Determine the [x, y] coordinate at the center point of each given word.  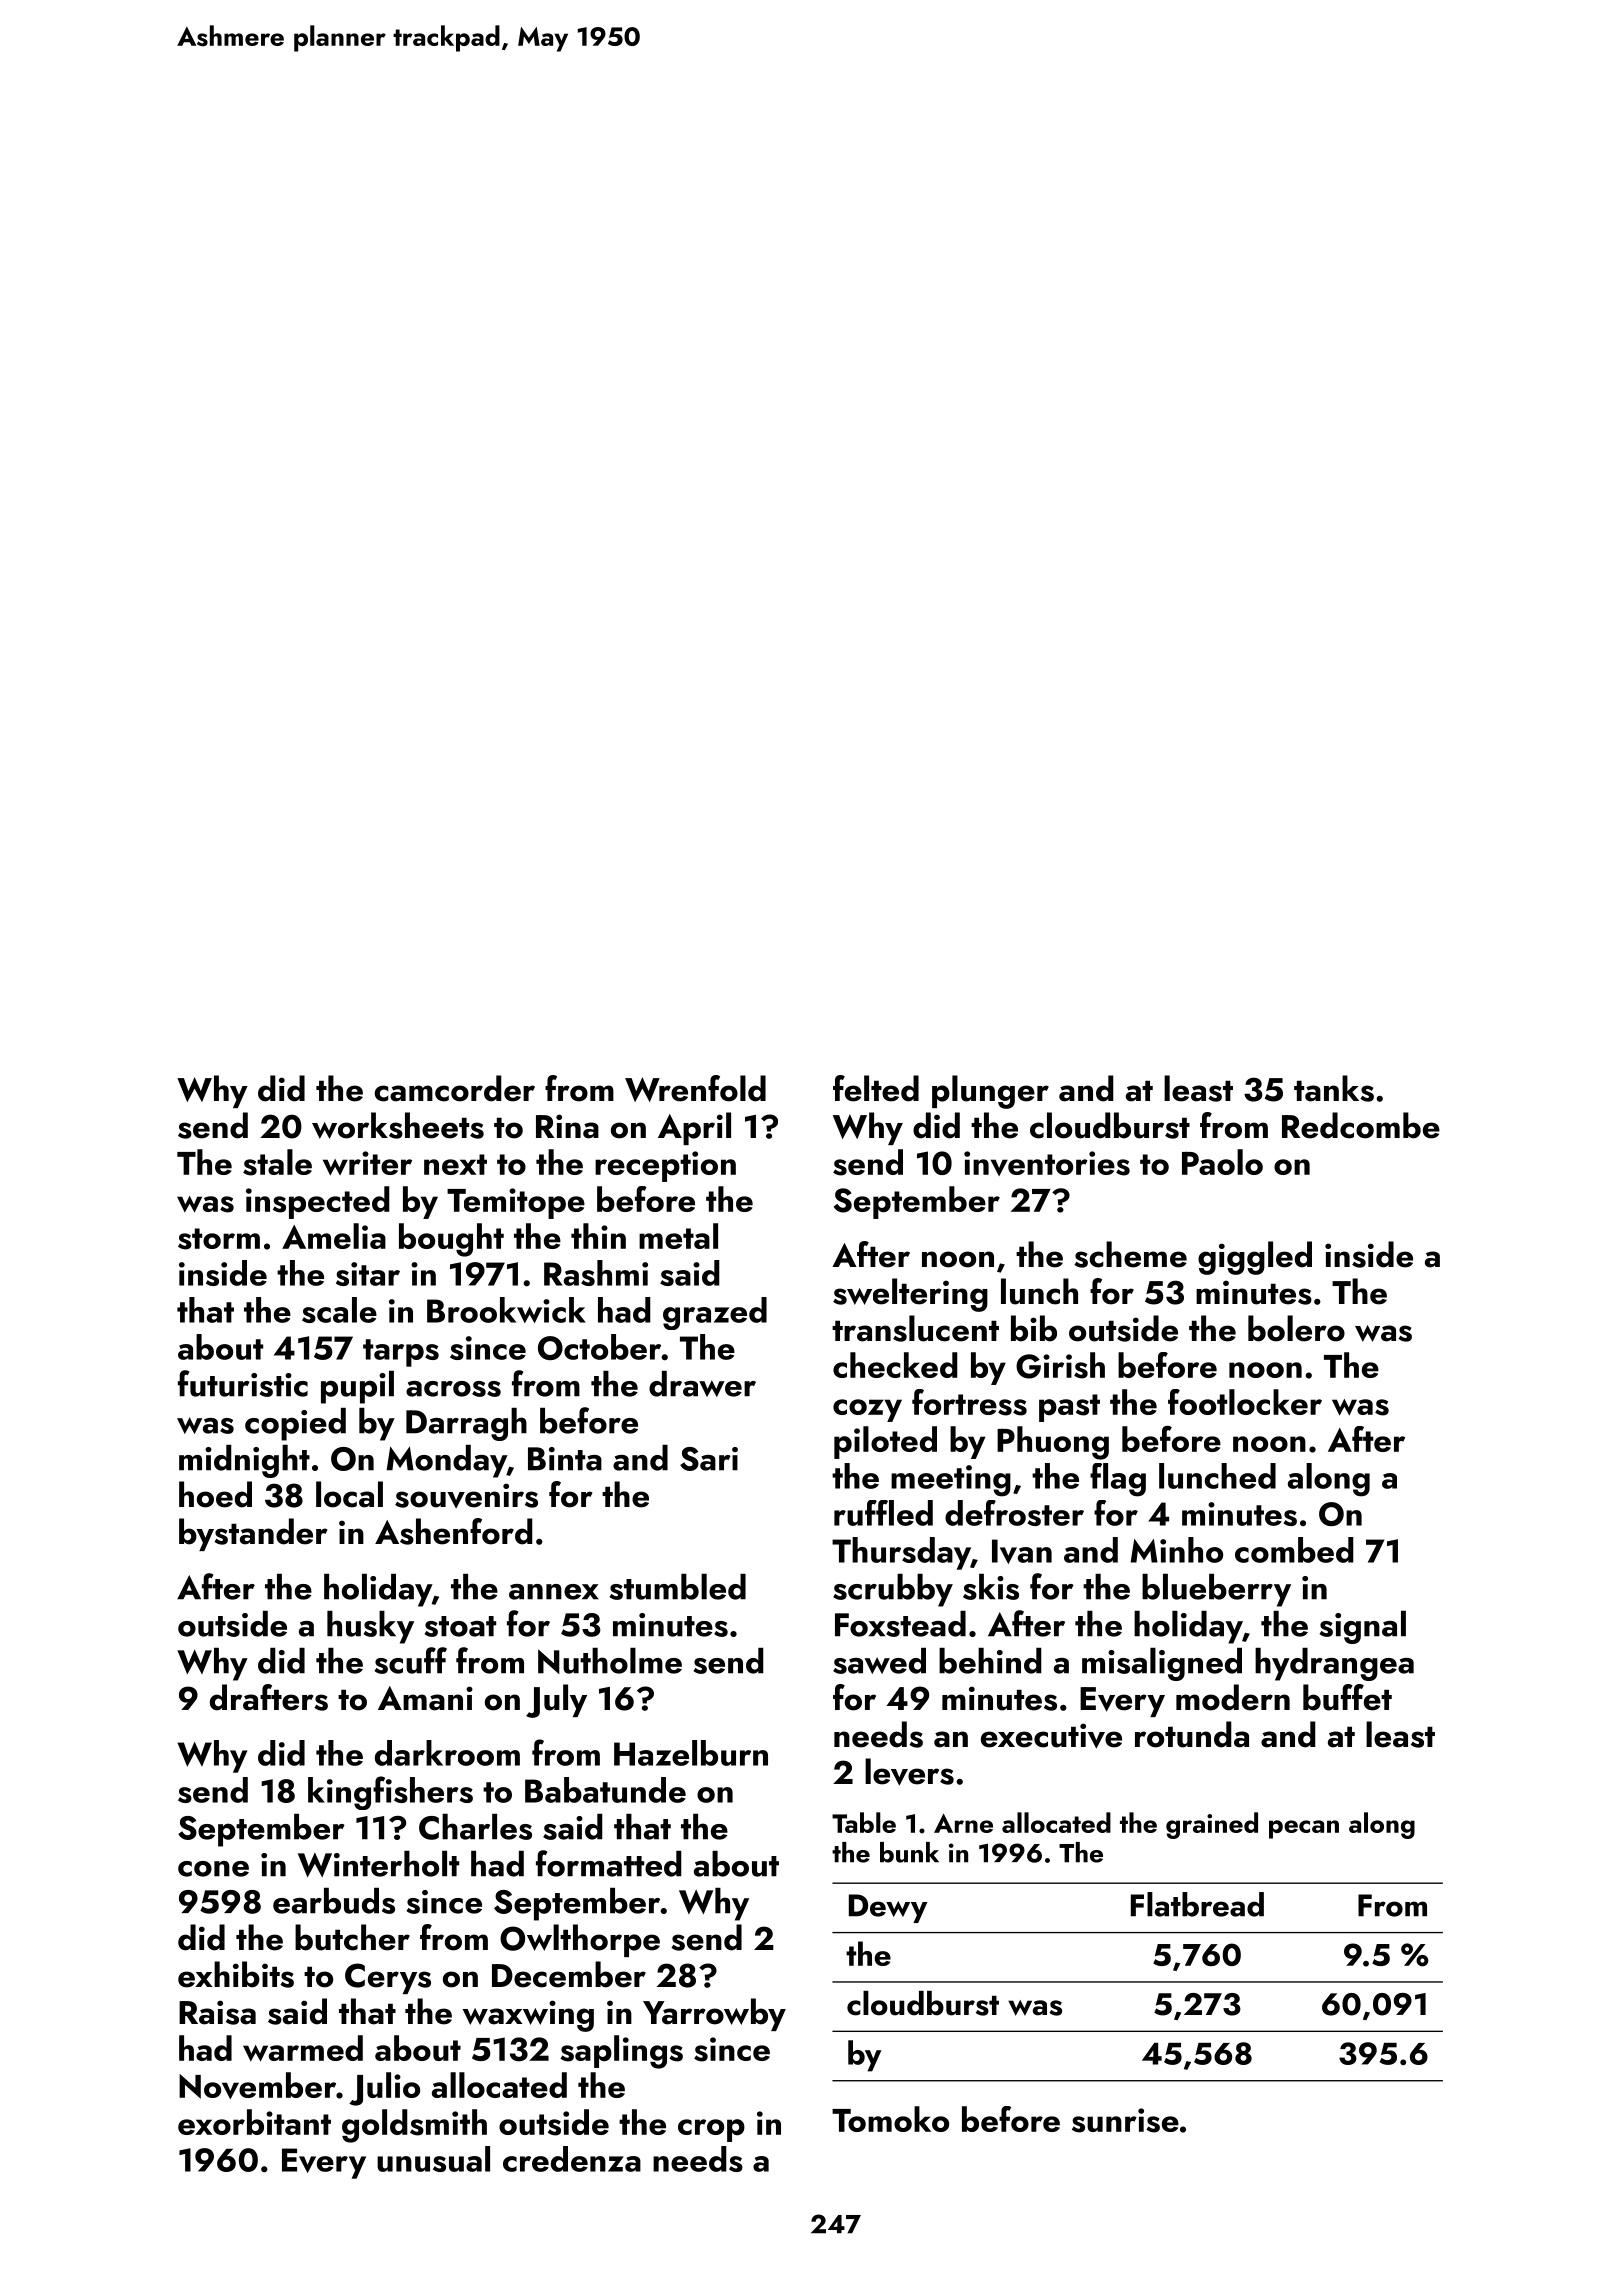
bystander [253, 1534]
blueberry [1216, 1590]
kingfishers [390, 1793]
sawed [879, 1661]
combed [1294, 1550]
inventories [1047, 1163]
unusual [433, 2159]
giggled [1255, 1258]
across [453, 1389]
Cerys [388, 1978]
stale [277, 1162]
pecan [1304, 1829]
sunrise [1125, 2120]
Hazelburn [691, 1753]
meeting [951, 1481]
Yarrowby [714, 2014]
